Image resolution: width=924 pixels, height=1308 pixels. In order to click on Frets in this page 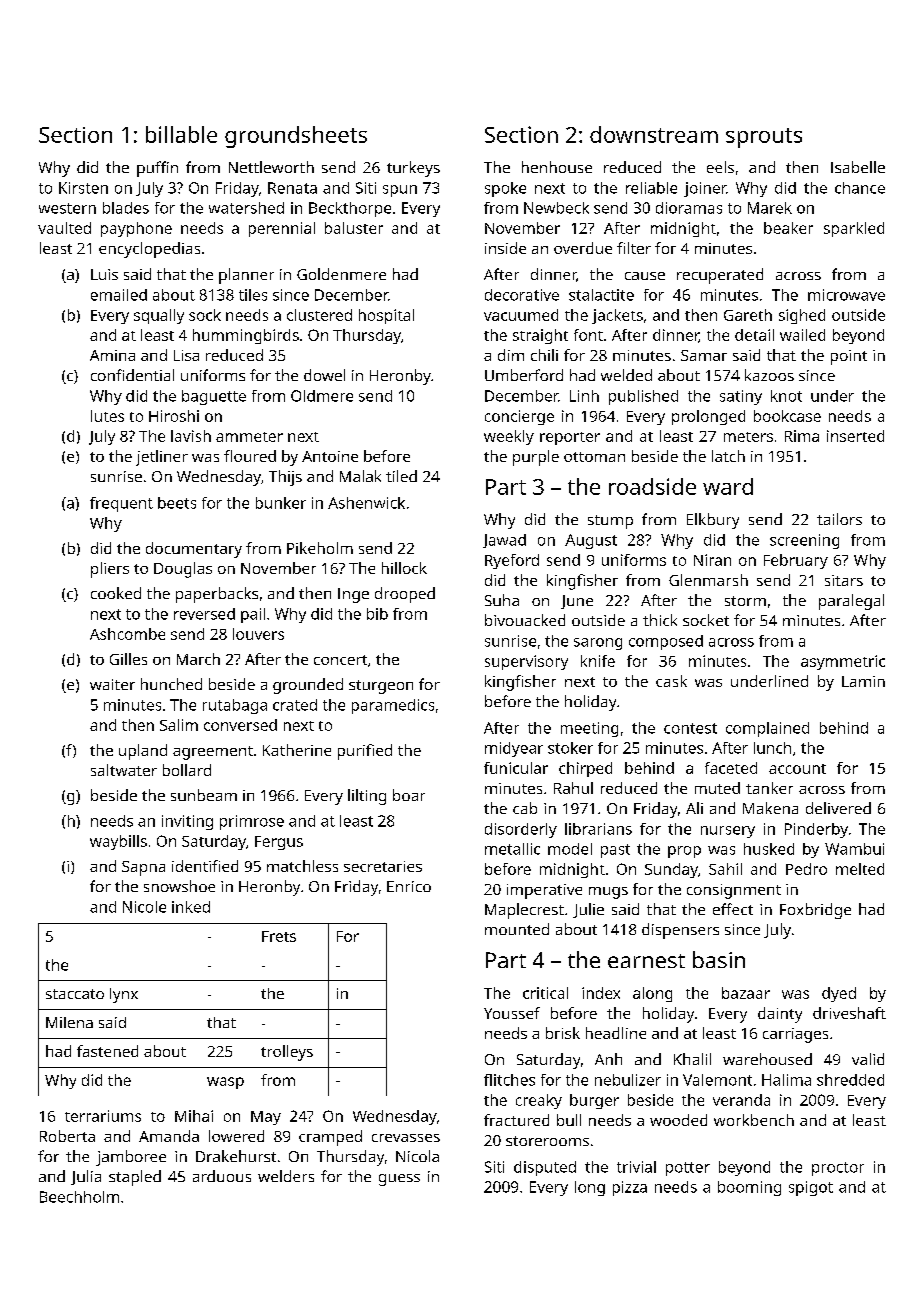, I will do `click(279, 936)`.
